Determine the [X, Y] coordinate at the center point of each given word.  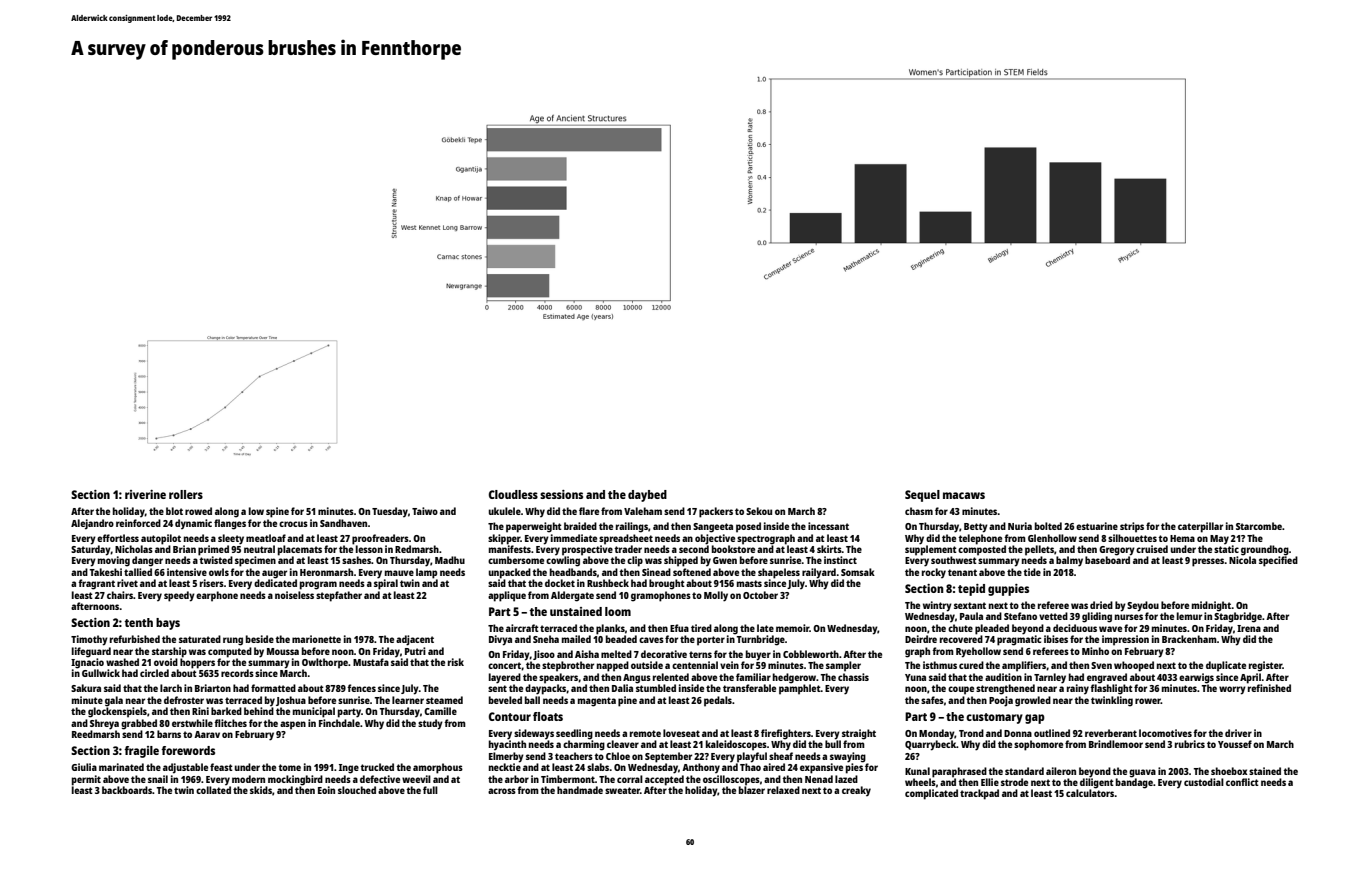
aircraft [522, 628]
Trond [971, 733]
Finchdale [339, 723]
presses [1208, 562]
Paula [971, 616]
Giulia [84, 767]
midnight [1211, 606]
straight [859, 734]
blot [174, 511]
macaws [964, 495]
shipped [681, 561]
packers [716, 512]
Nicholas [134, 549]
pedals [718, 701]
